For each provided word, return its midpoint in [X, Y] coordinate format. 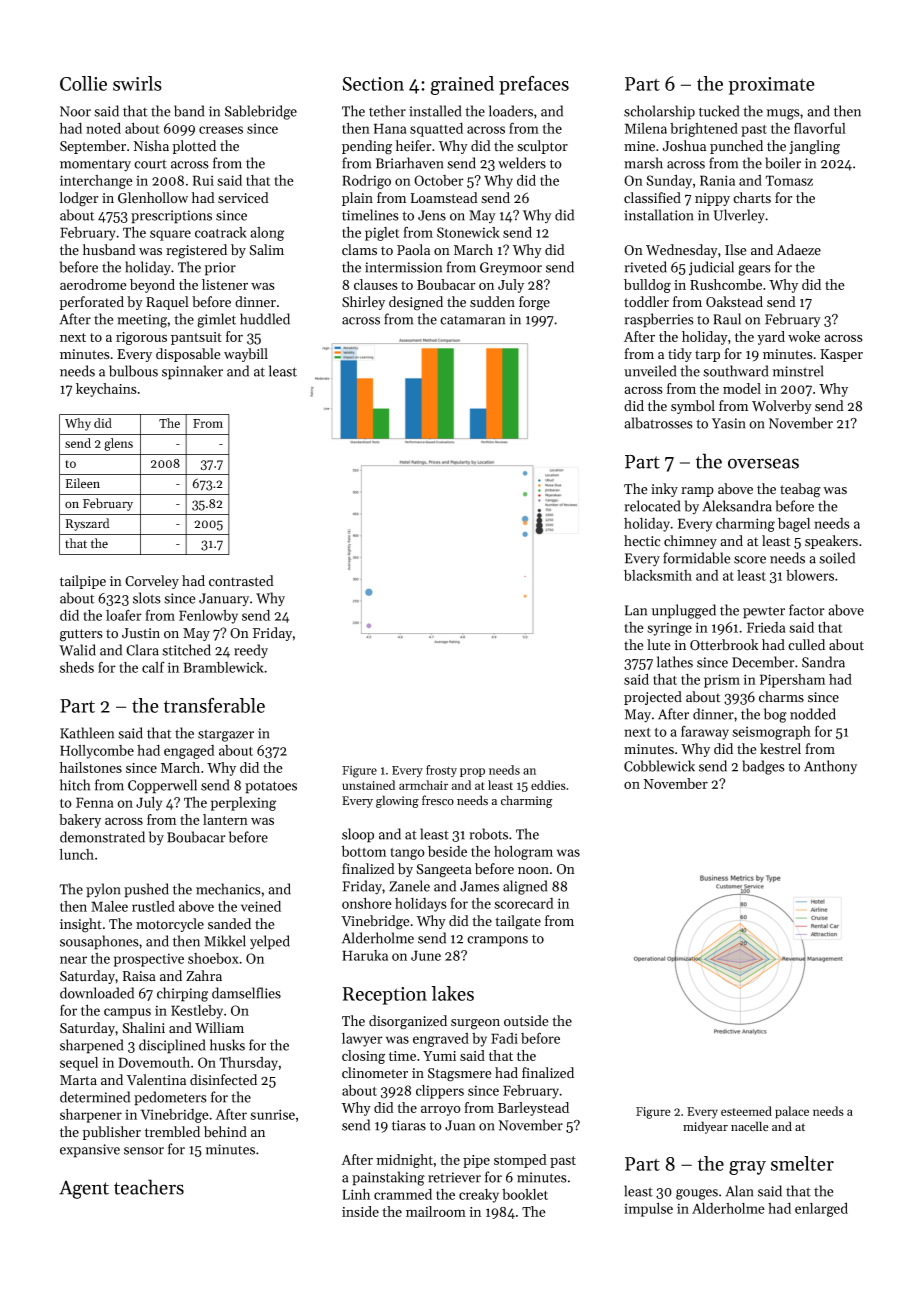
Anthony [830, 767]
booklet [525, 1194]
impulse [648, 1209]
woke [804, 336]
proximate [771, 86]
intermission [403, 267]
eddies [548, 785]
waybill [246, 355]
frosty [441, 771]
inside [360, 1211]
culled [806, 645]
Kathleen [87, 733]
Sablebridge [261, 112]
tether [387, 111]
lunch [76, 854]
